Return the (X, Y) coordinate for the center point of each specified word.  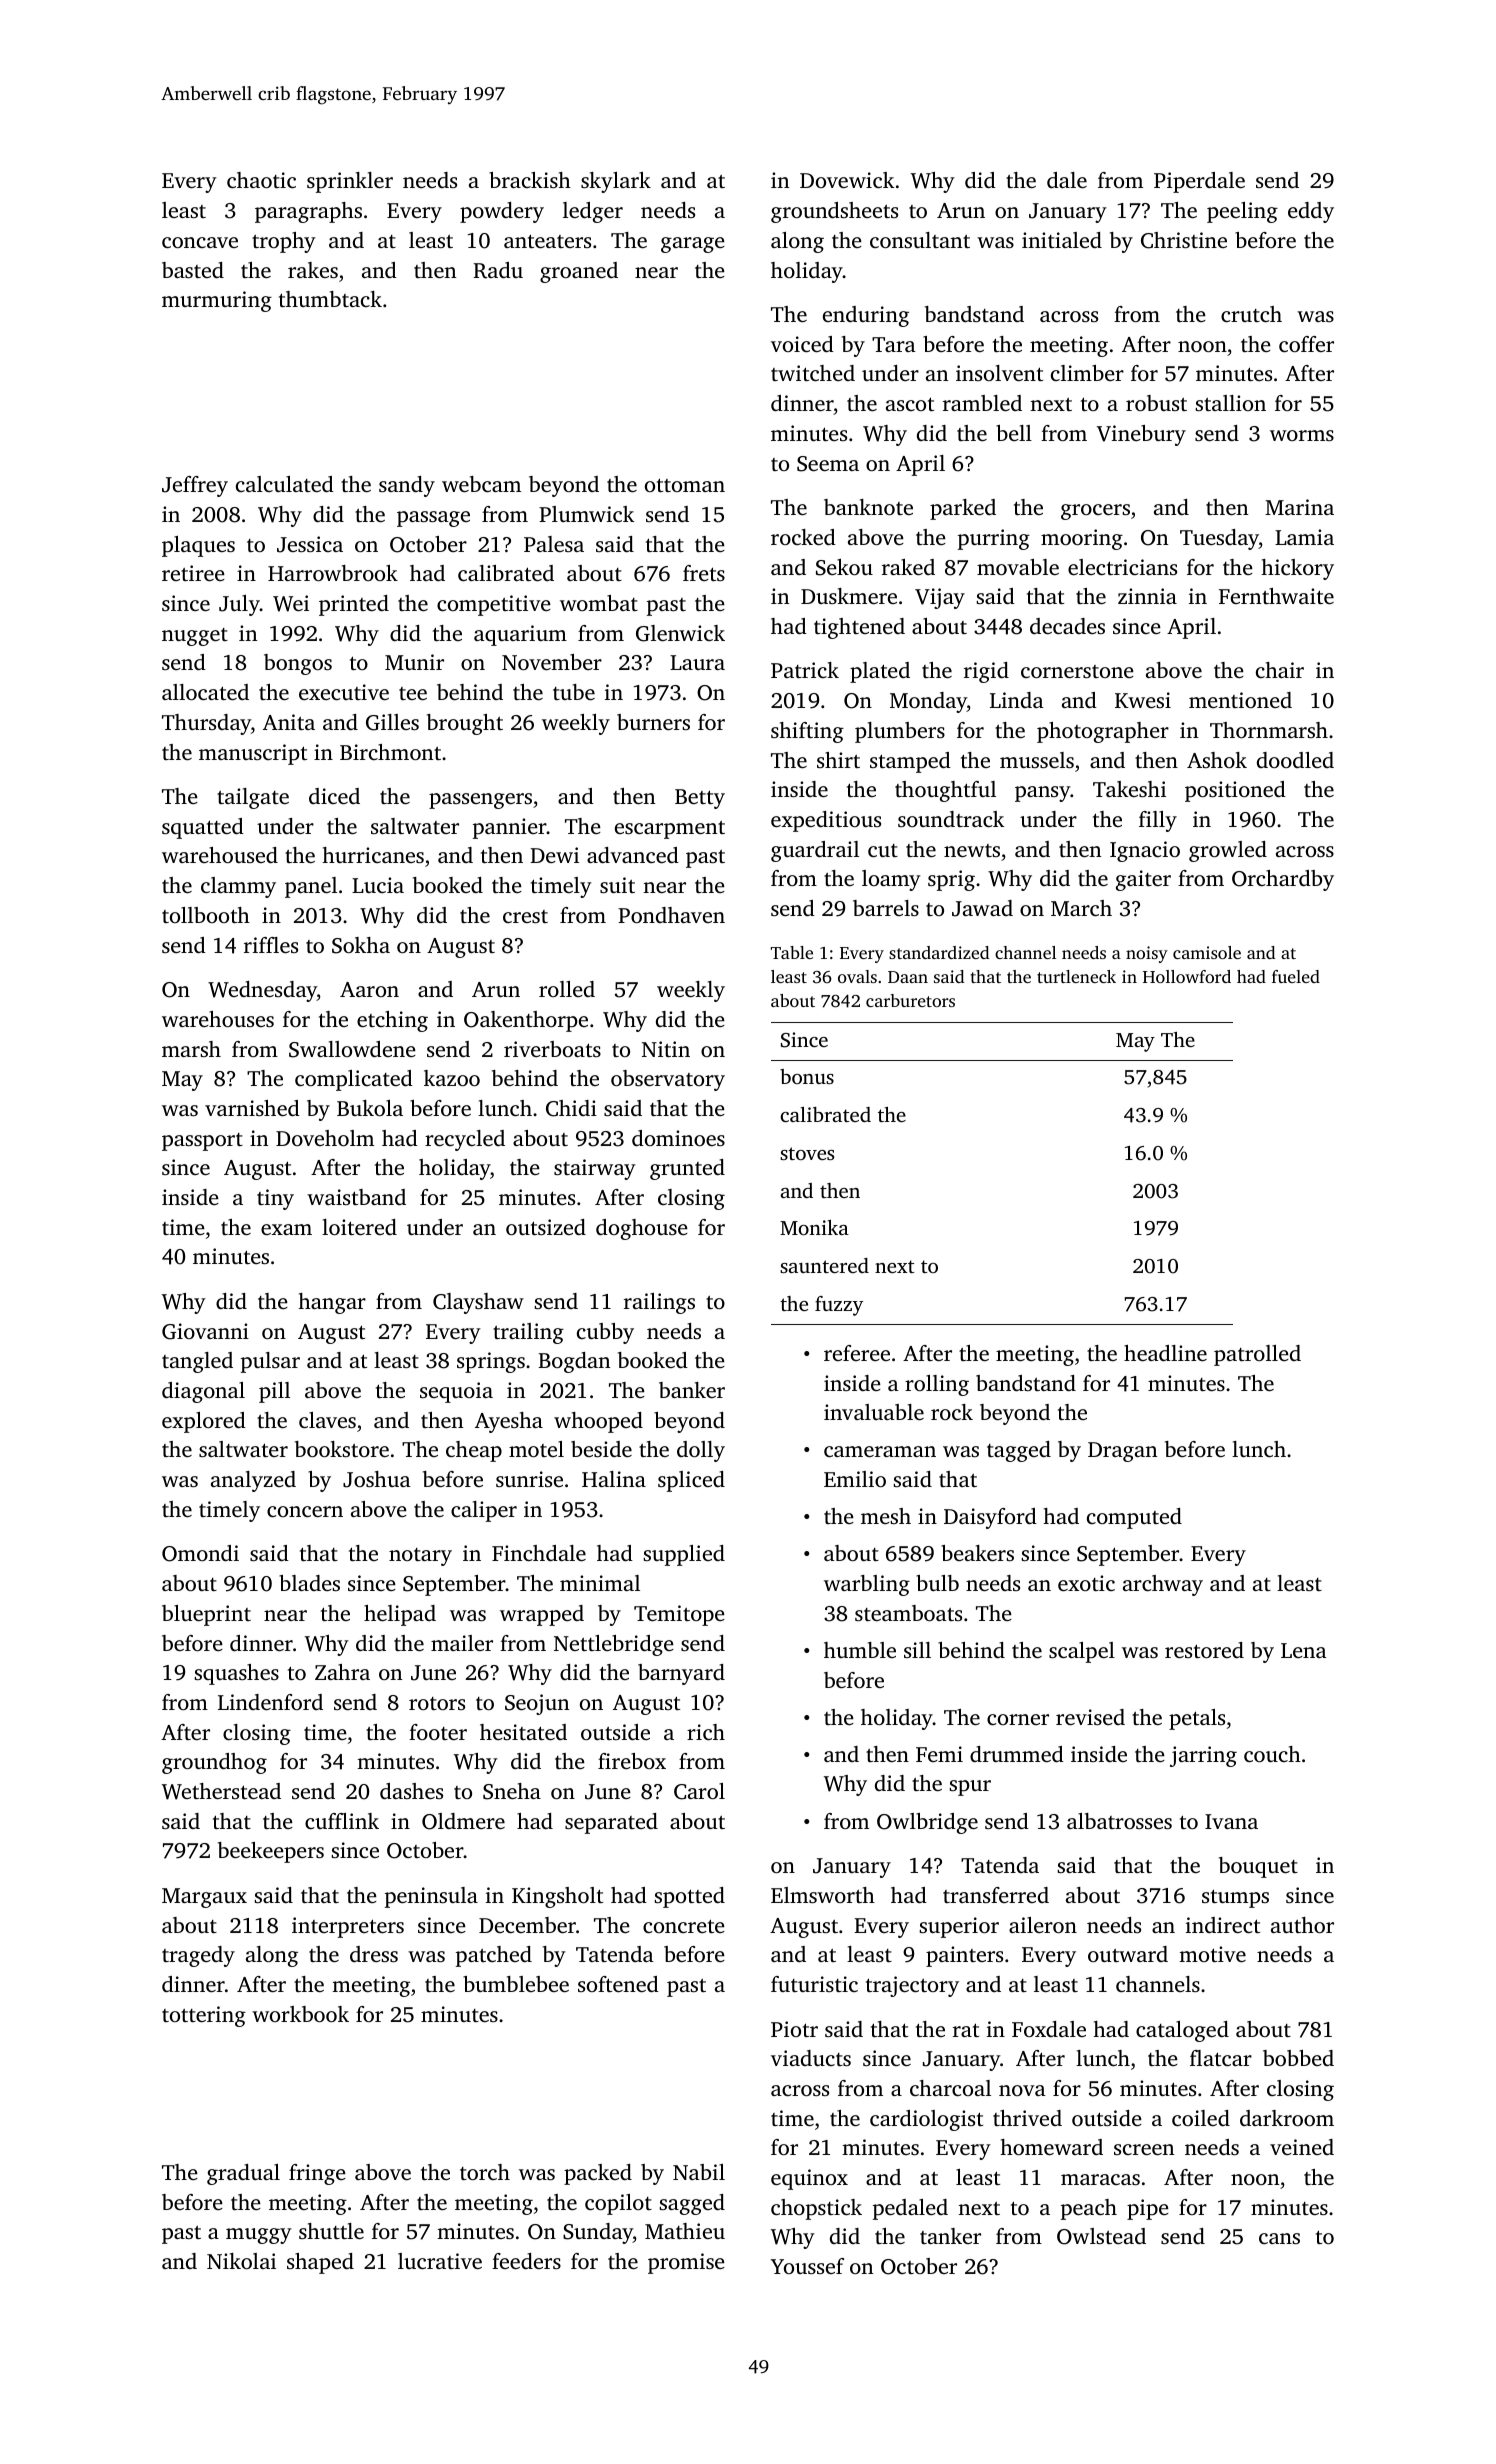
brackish (530, 180)
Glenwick (680, 633)
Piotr (794, 2029)
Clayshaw (478, 1303)
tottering (204, 2016)
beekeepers (271, 1852)
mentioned (1240, 700)
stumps (1235, 1898)
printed (354, 605)
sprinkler (350, 182)
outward (1128, 1954)
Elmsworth (823, 1895)
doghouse (642, 1229)
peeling (1242, 212)
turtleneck (1076, 976)
